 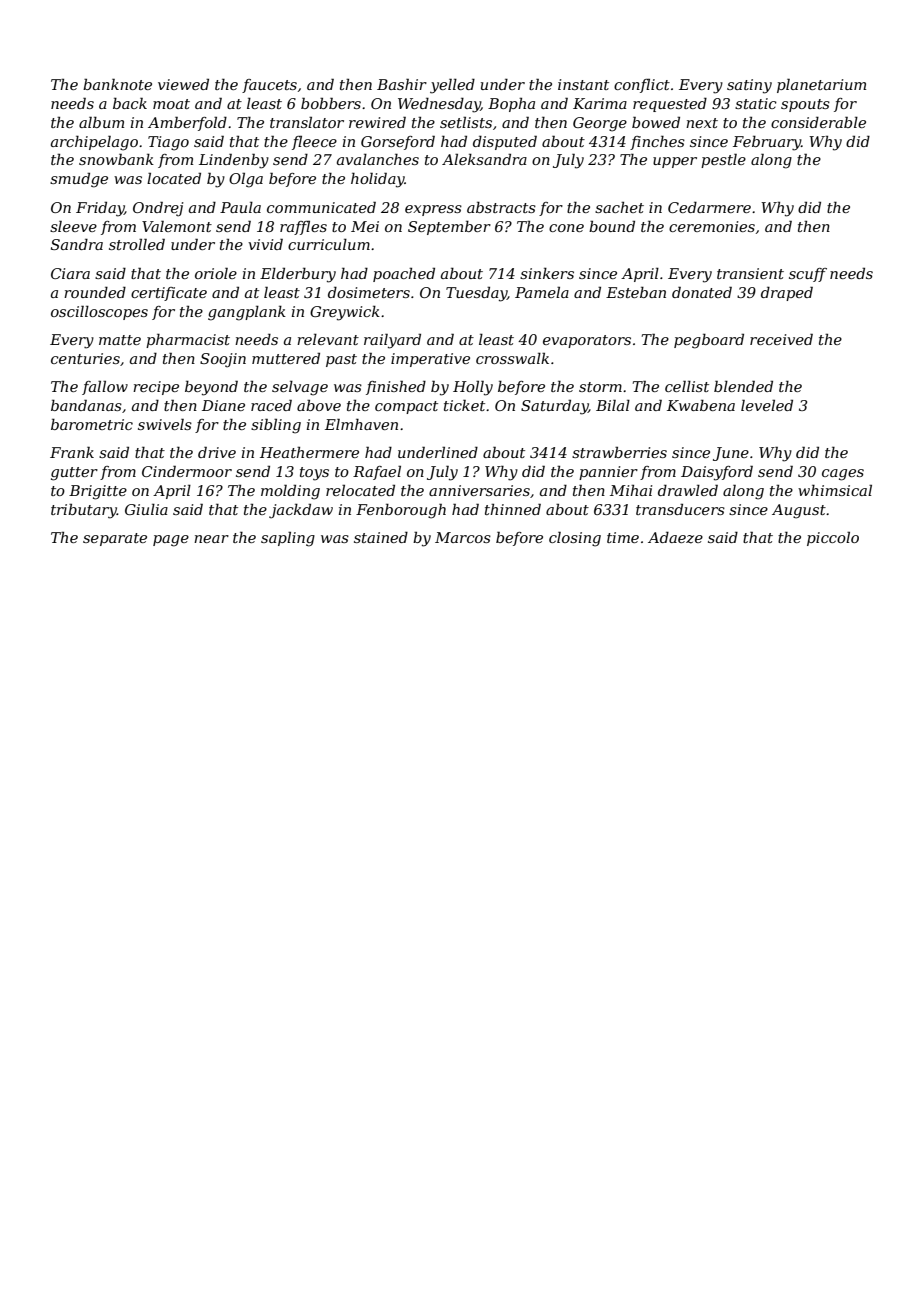 I want to click on strolled, so click(x=137, y=244).
